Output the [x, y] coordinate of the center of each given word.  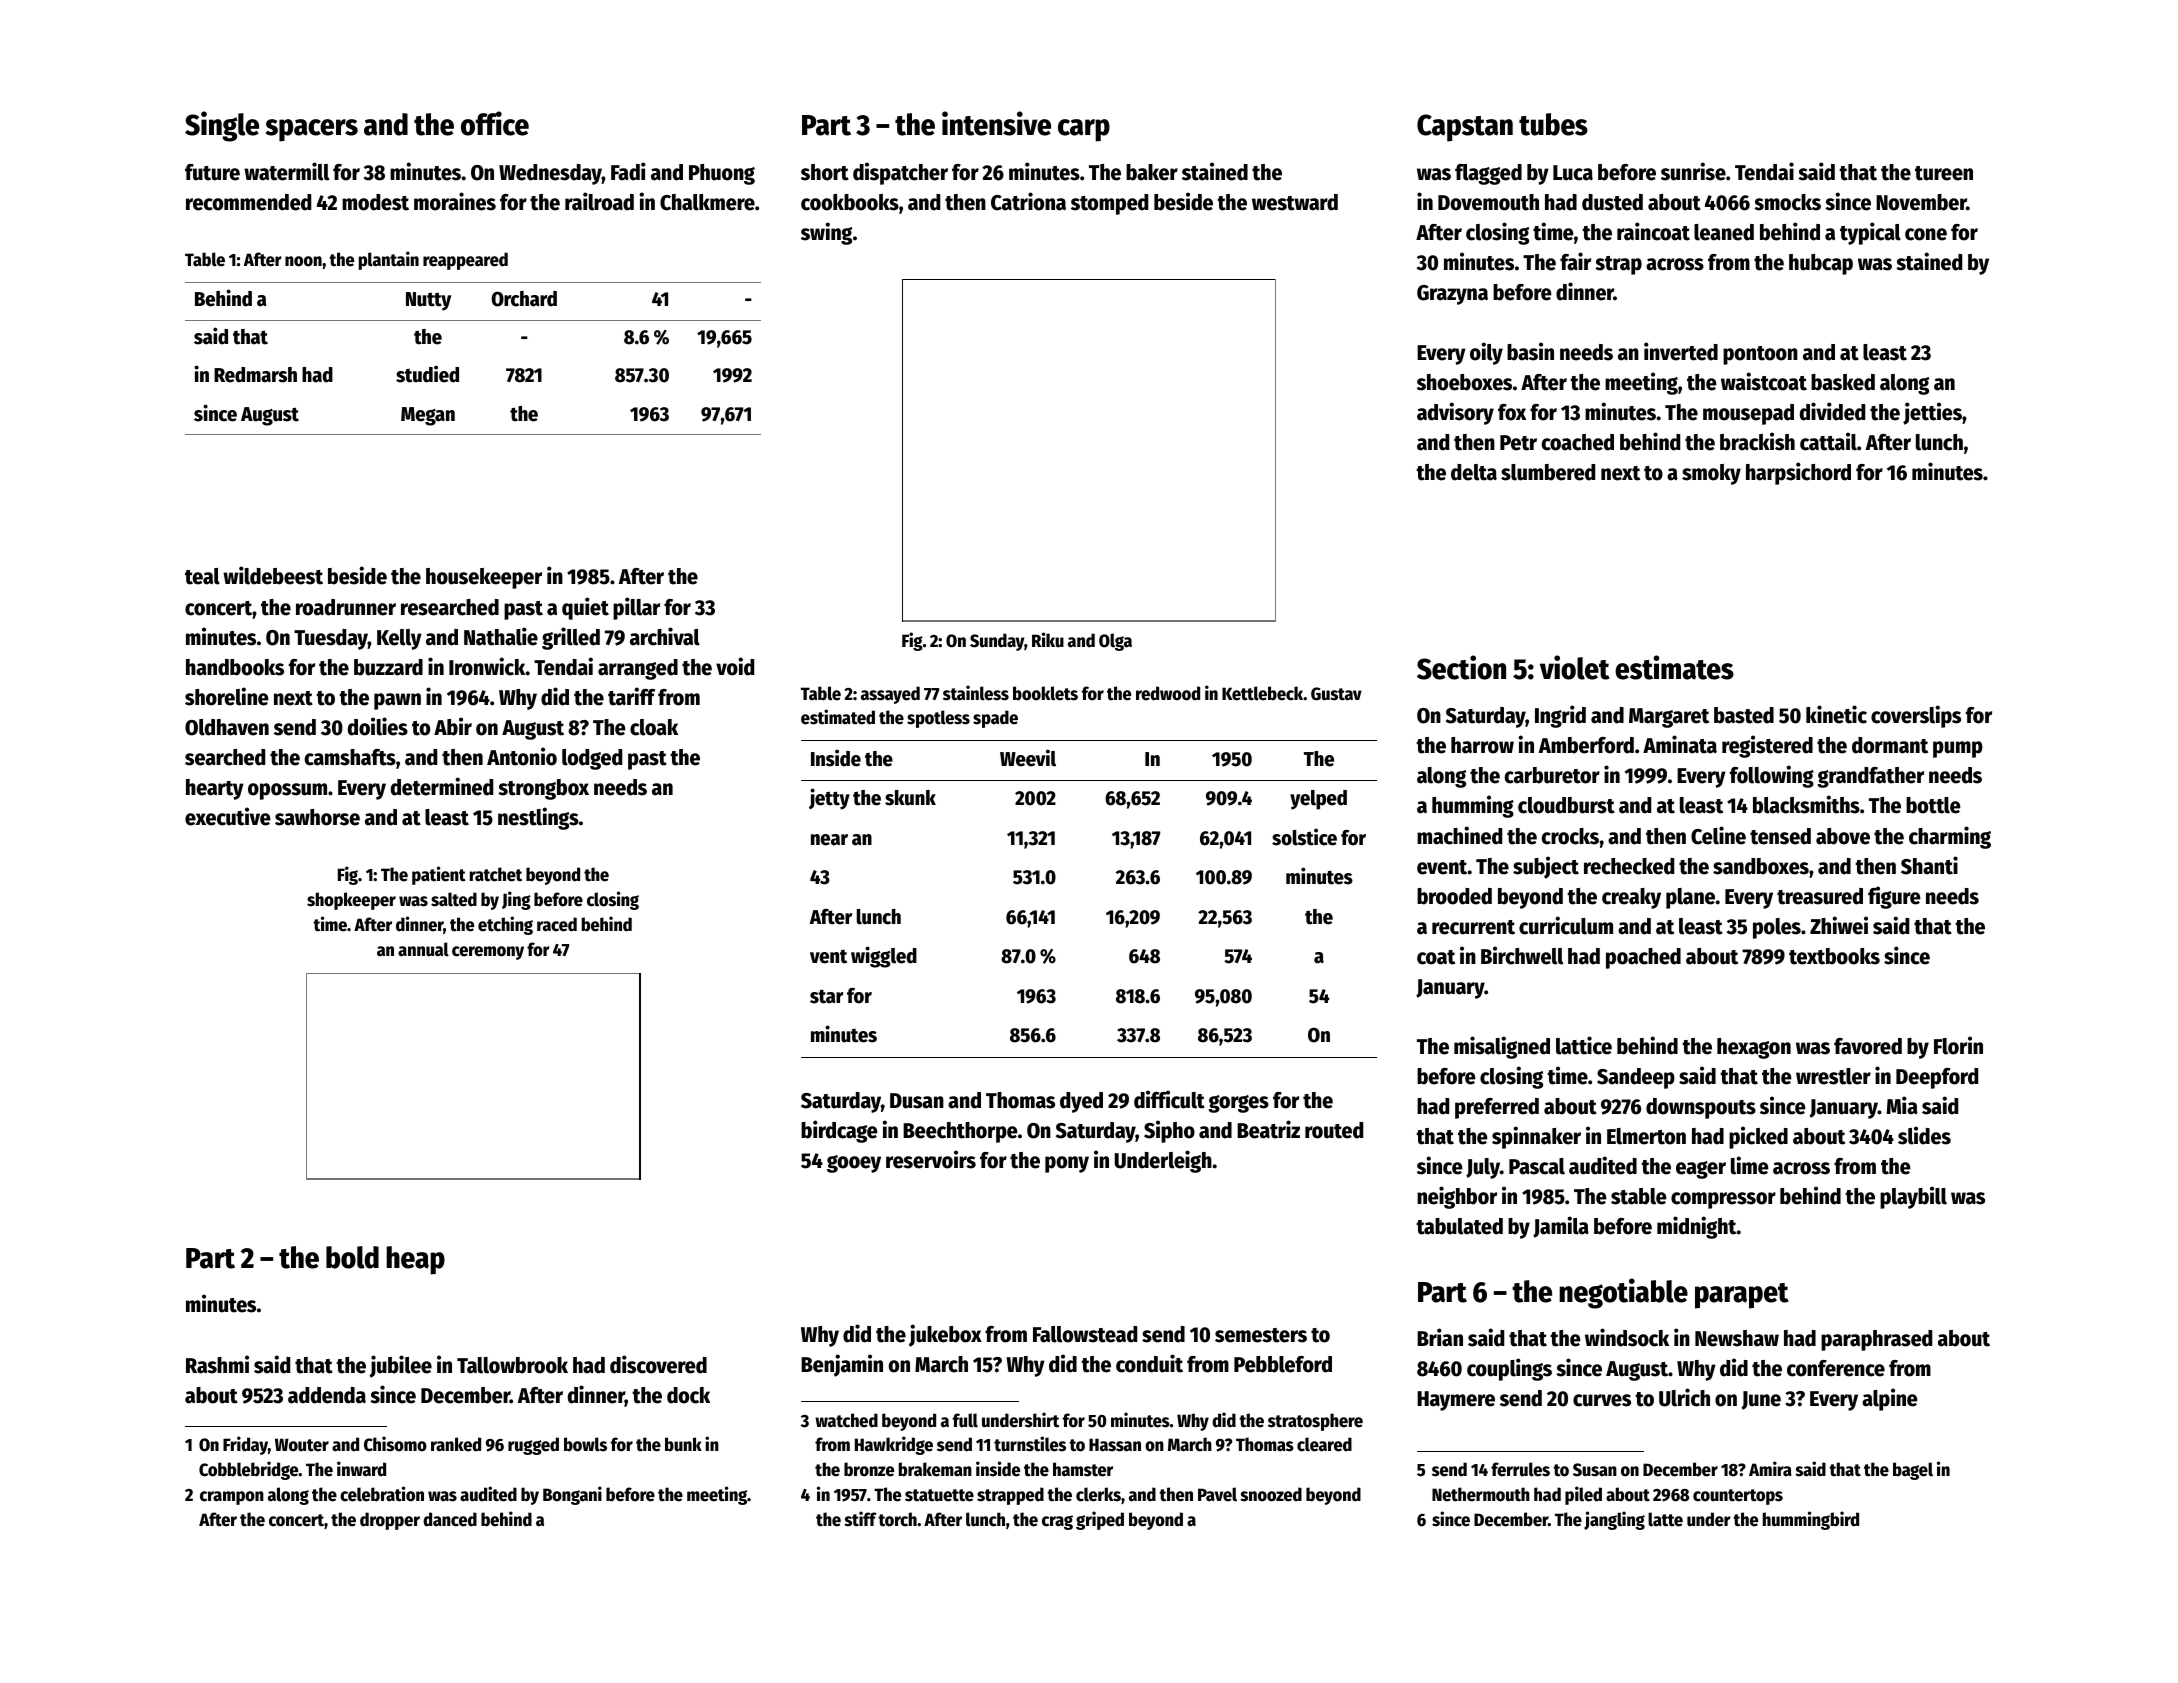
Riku [1048, 640]
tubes [1553, 124]
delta [1474, 472]
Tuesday [331, 639]
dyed [1081, 1102]
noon [303, 261]
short [825, 172]
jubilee [400, 1366]
